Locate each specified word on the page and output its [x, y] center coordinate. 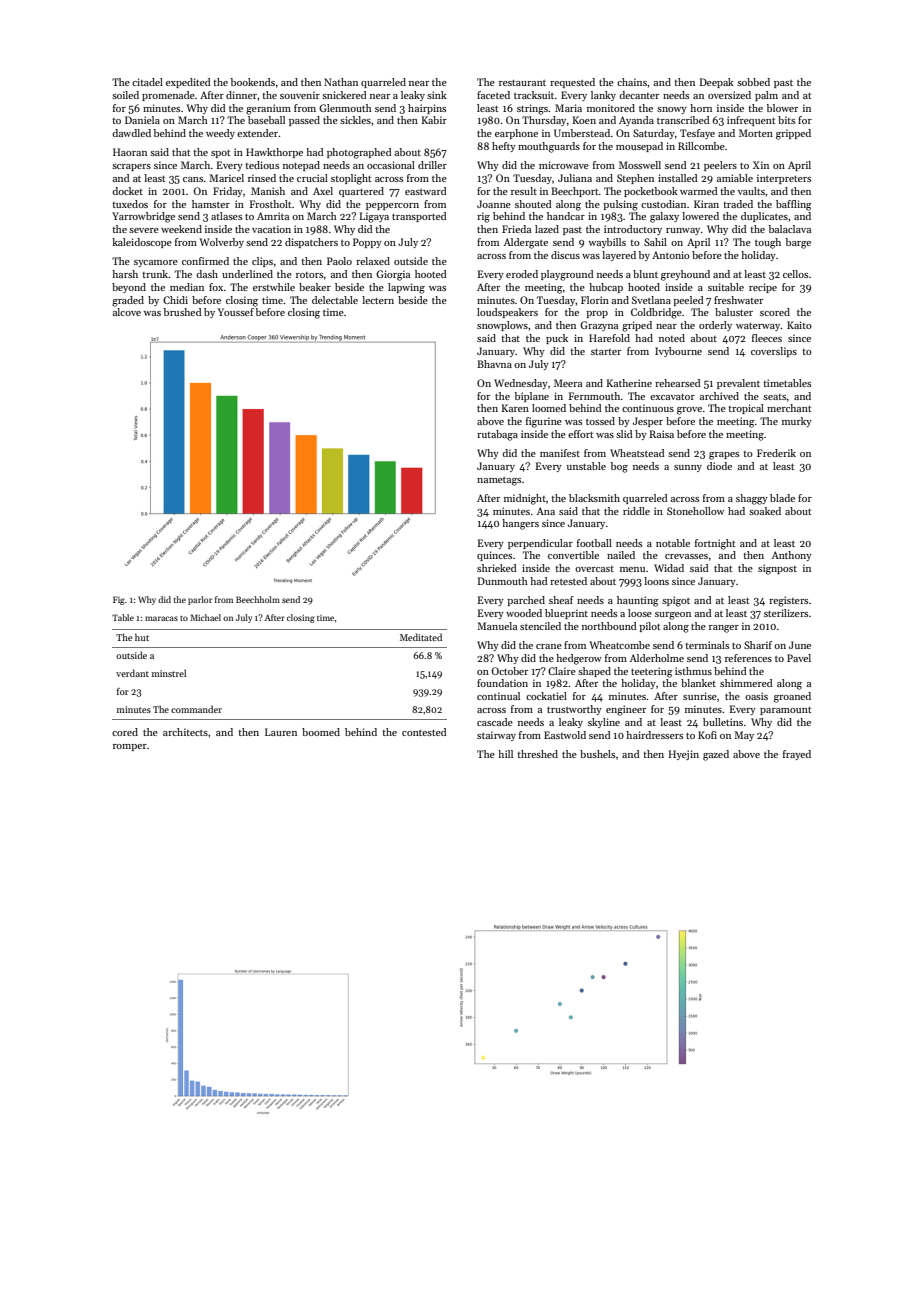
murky [797, 422]
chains [632, 82]
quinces [494, 556]
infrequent [751, 121]
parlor [200, 600]
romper [130, 747]
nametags [499, 481]
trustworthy [574, 710]
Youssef [236, 312]
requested [572, 83]
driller [432, 165]
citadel [147, 82]
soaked [765, 511]
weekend [181, 229]
